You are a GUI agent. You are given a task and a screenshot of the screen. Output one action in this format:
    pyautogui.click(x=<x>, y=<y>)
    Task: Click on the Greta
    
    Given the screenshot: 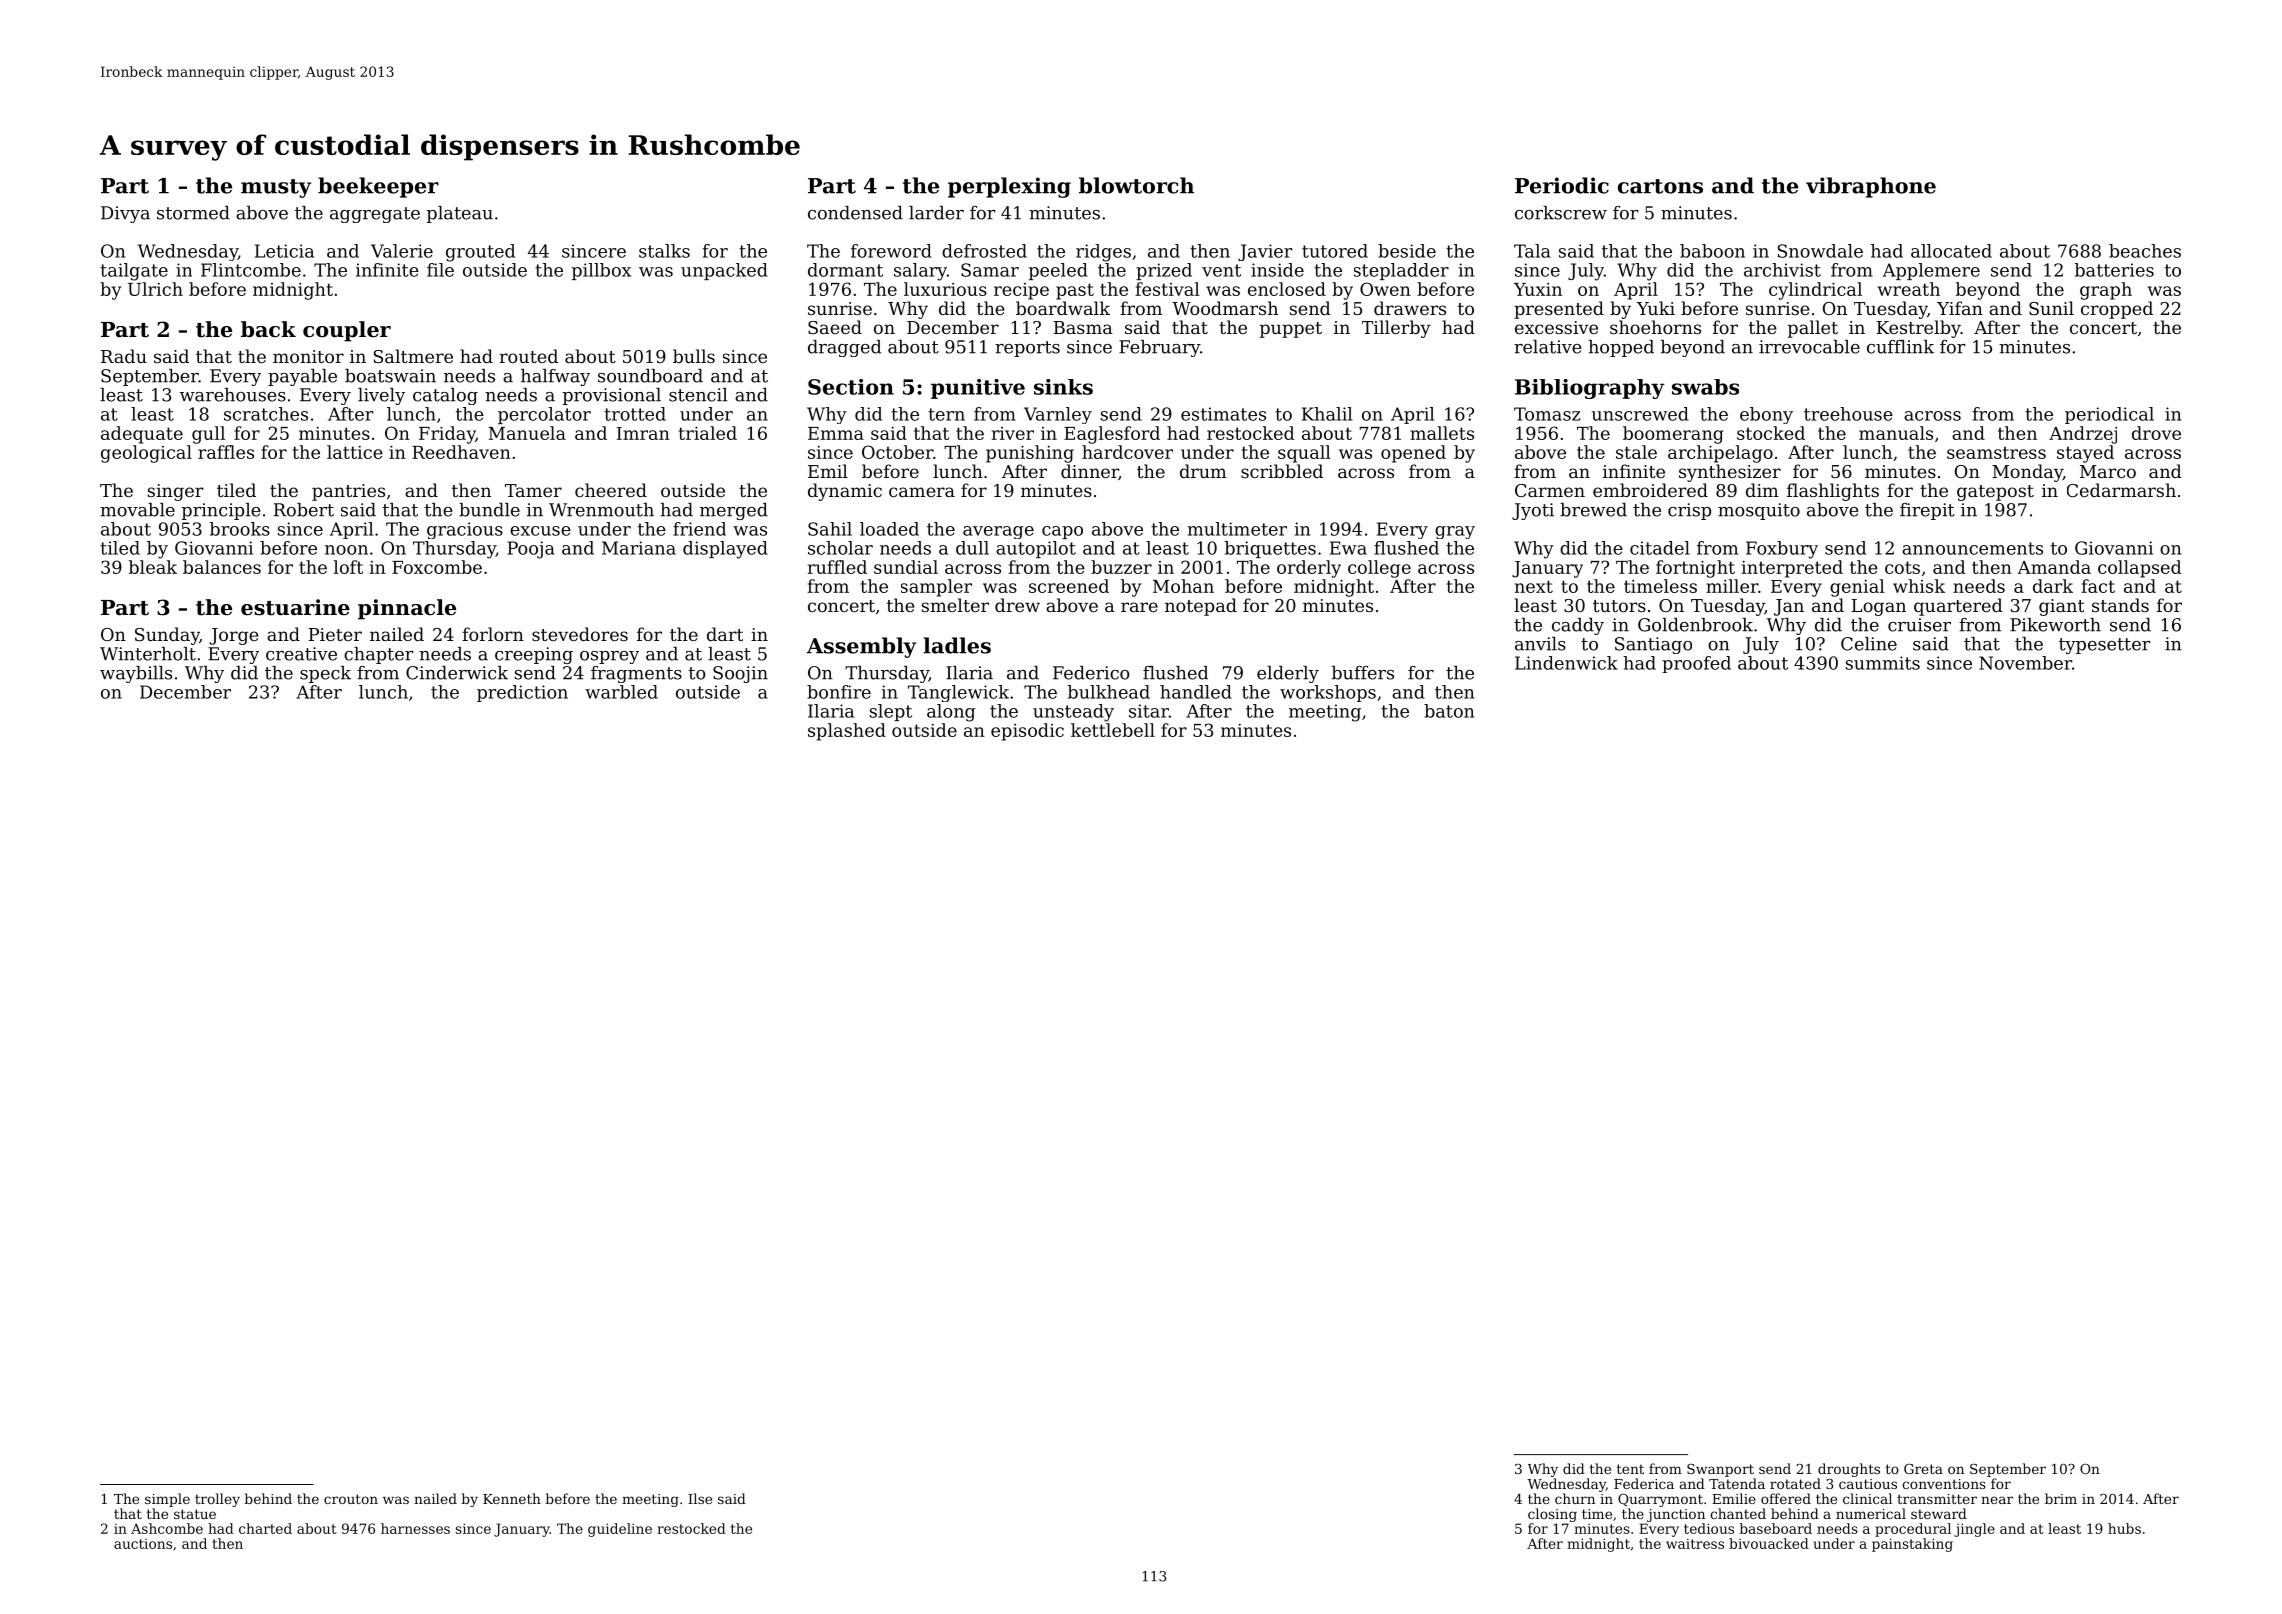 What is the action you would take?
    pyautogui.click(x=1923, y=1469)
